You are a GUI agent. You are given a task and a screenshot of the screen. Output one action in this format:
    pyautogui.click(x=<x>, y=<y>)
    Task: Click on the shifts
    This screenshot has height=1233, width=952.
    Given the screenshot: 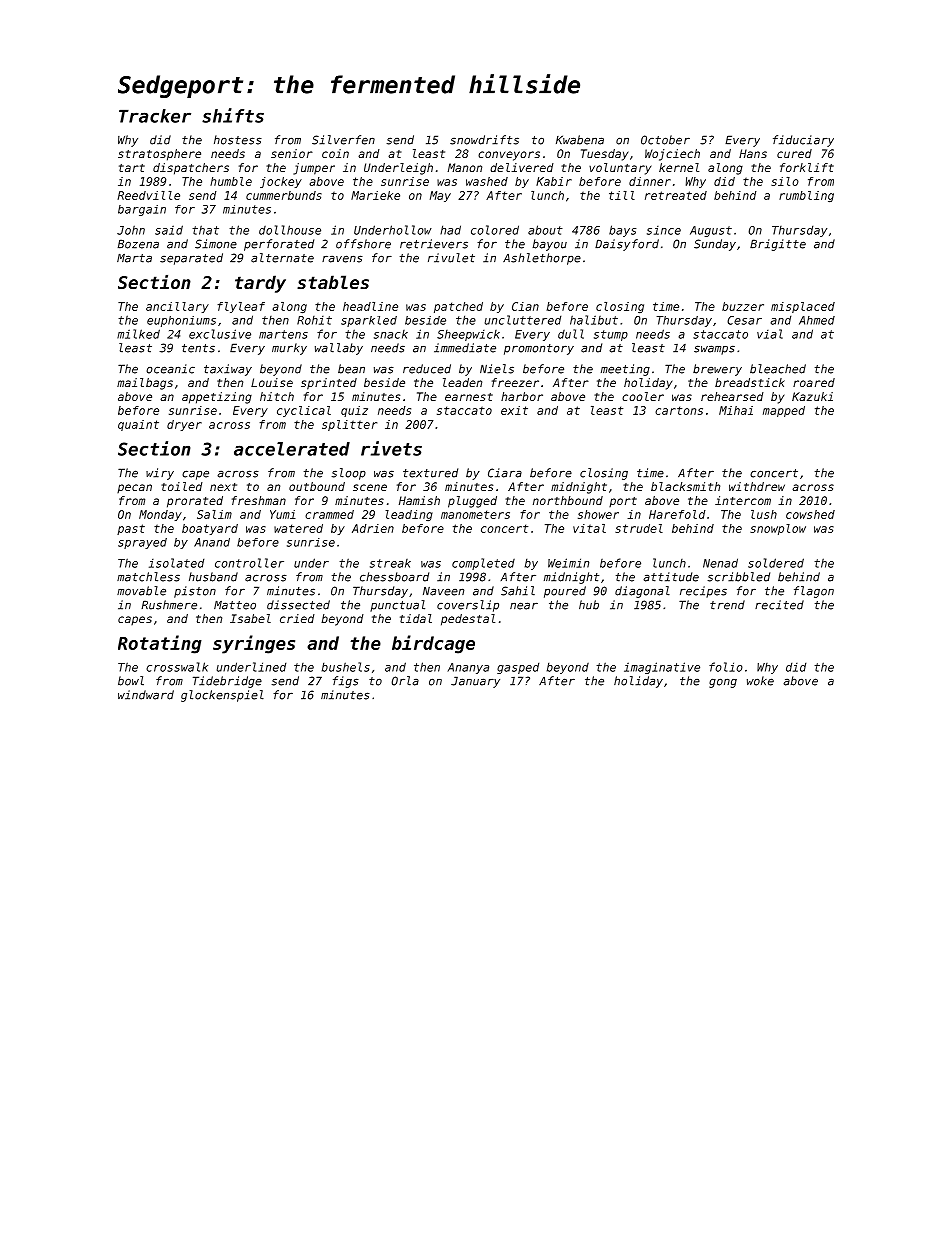 What is the action you would take?
    pyautogui.click(x=233, y=115)
